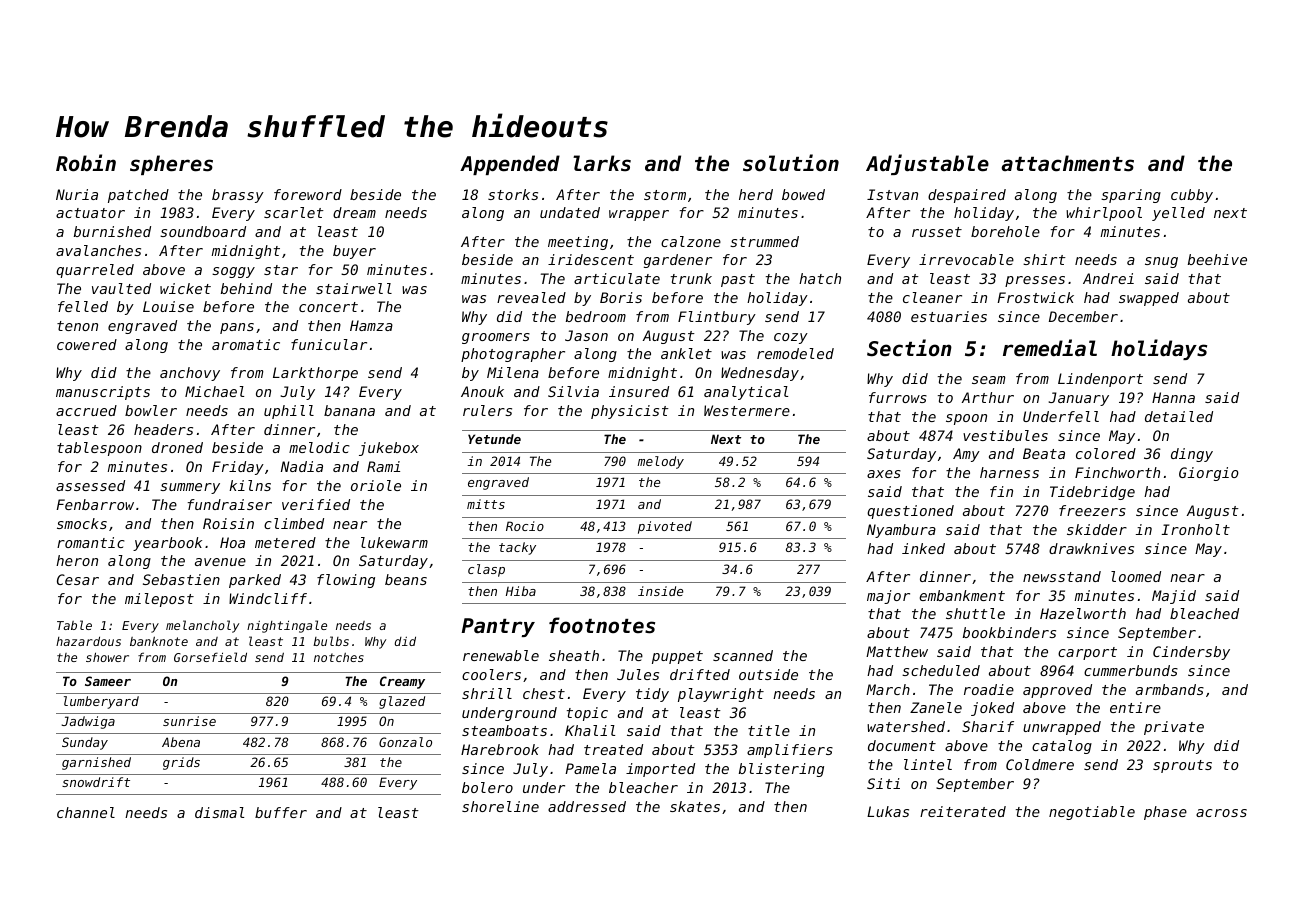 Image resolution: width=1308 pixels, height=924 pixels. I want to click on Hanna, so click(1173, 397).
